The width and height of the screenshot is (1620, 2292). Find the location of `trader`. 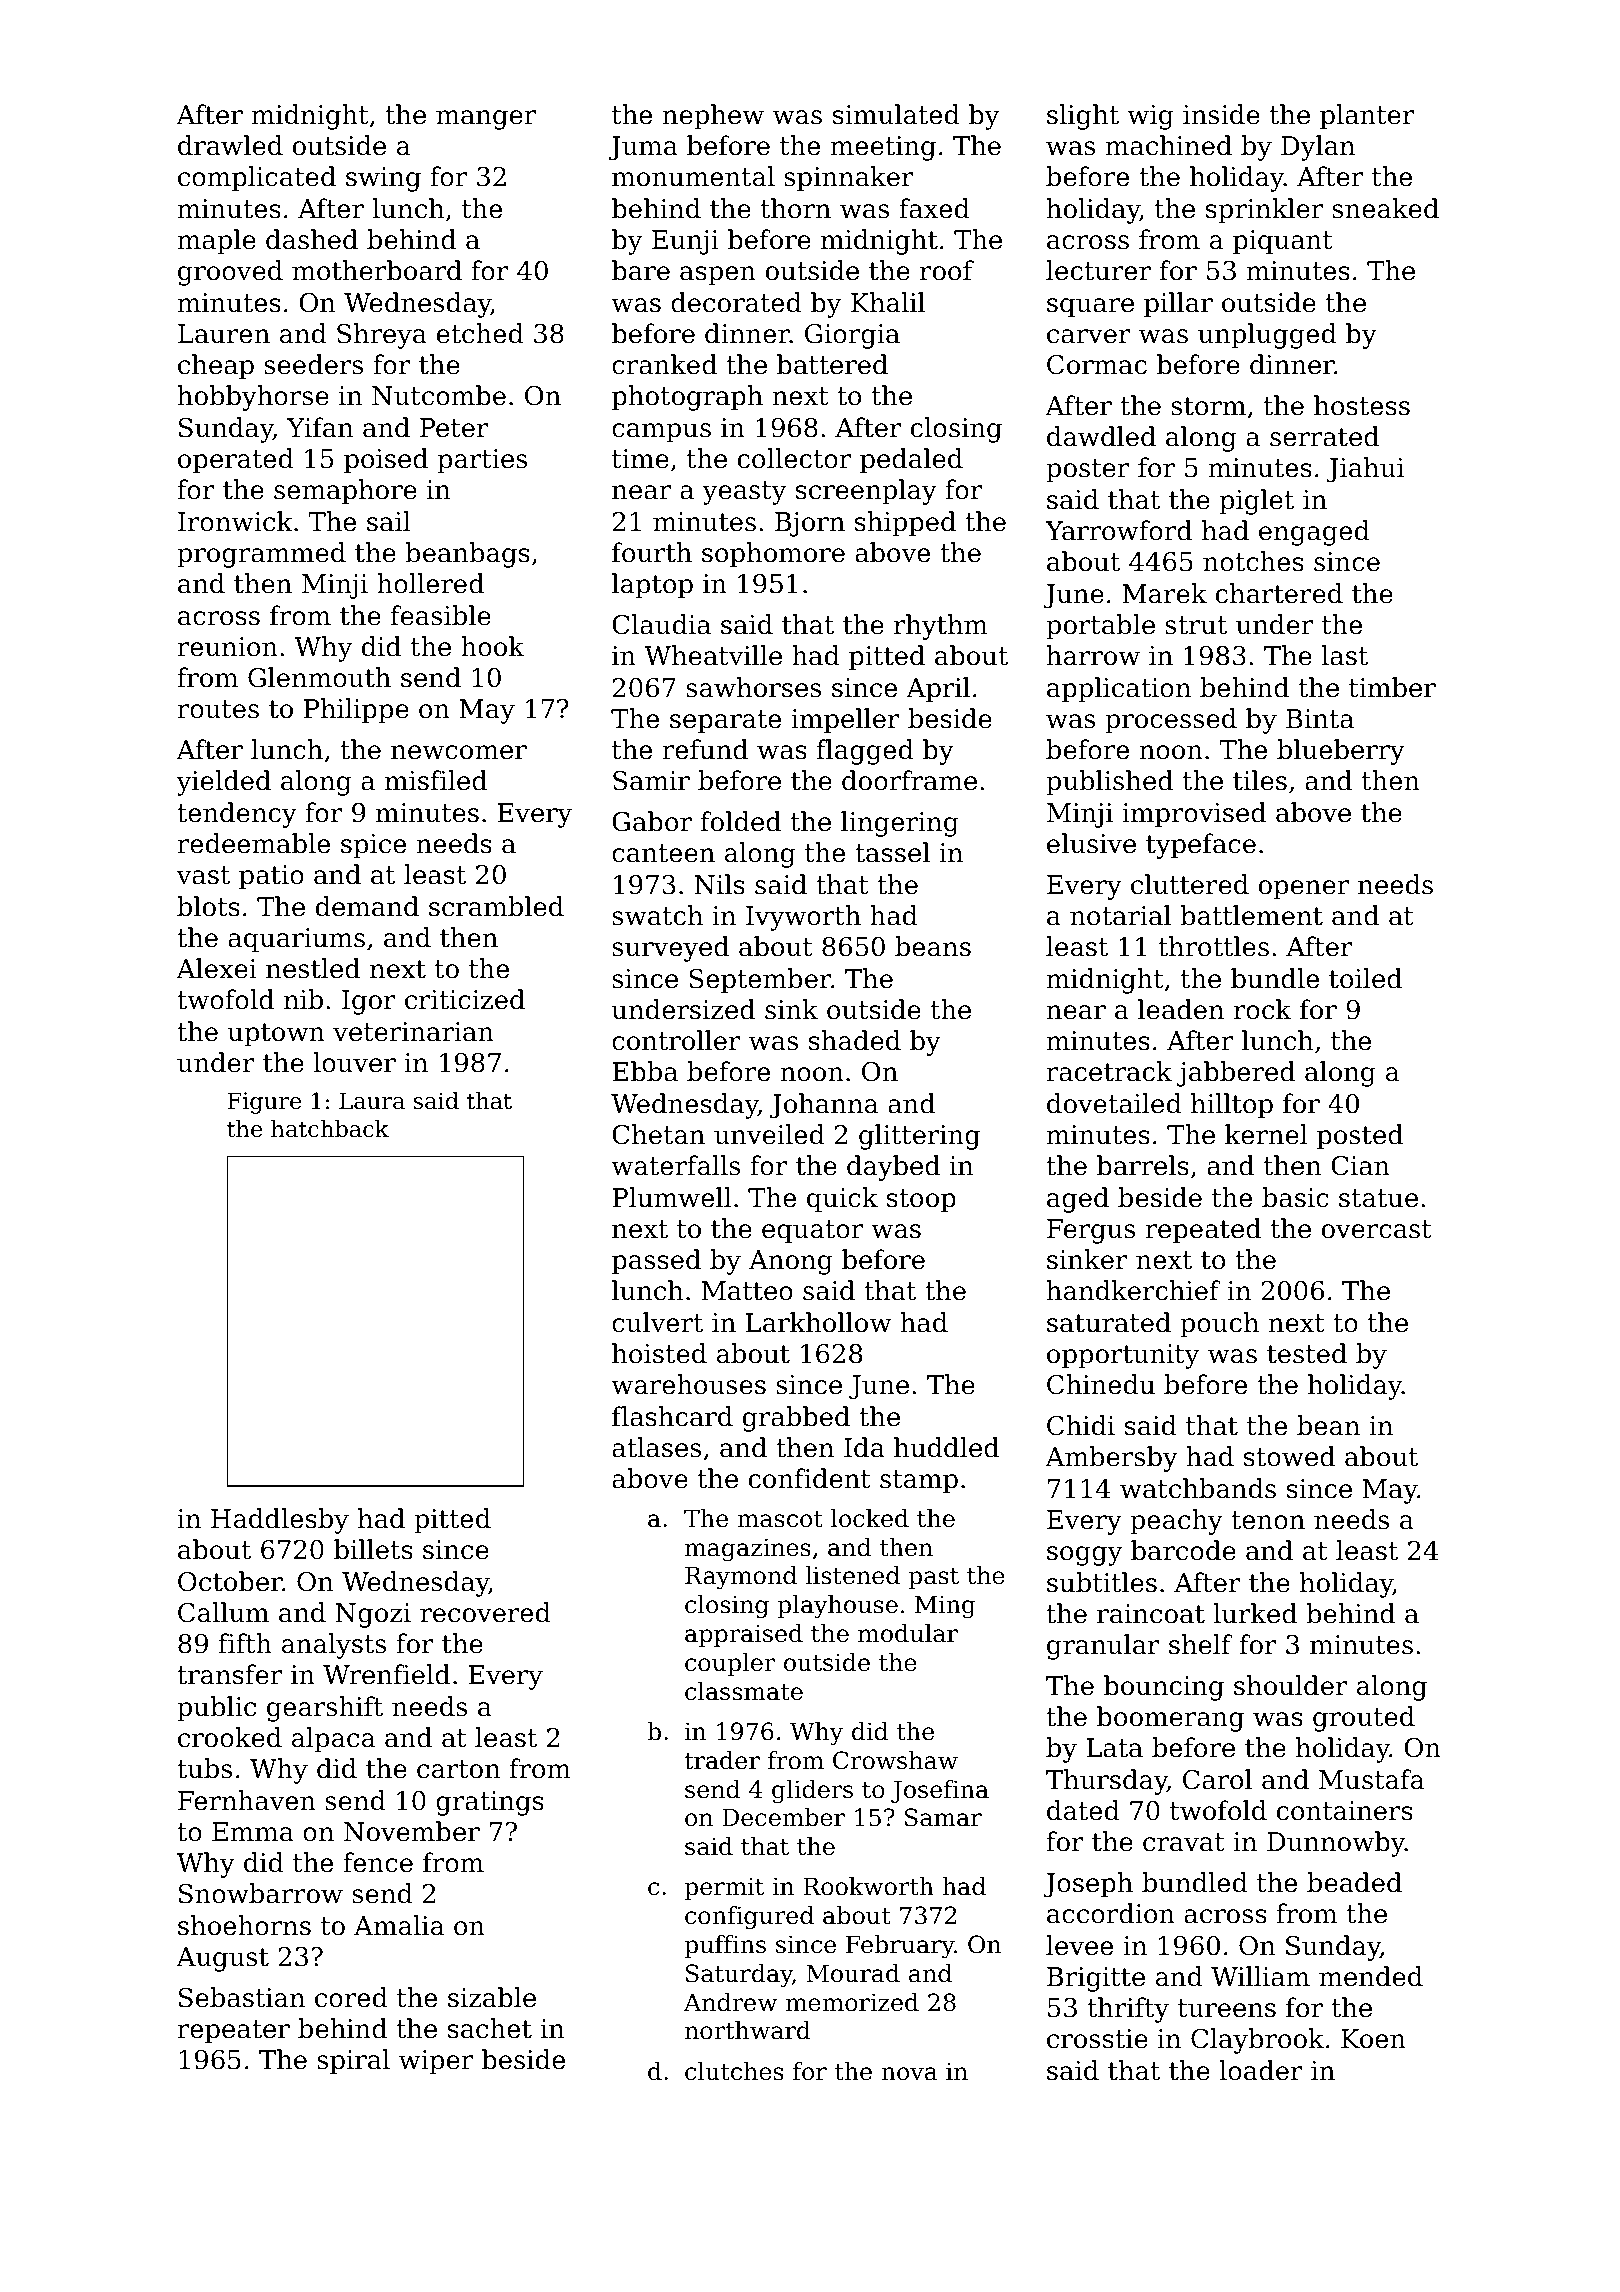

trader is located at coordinates (722, 1760).
